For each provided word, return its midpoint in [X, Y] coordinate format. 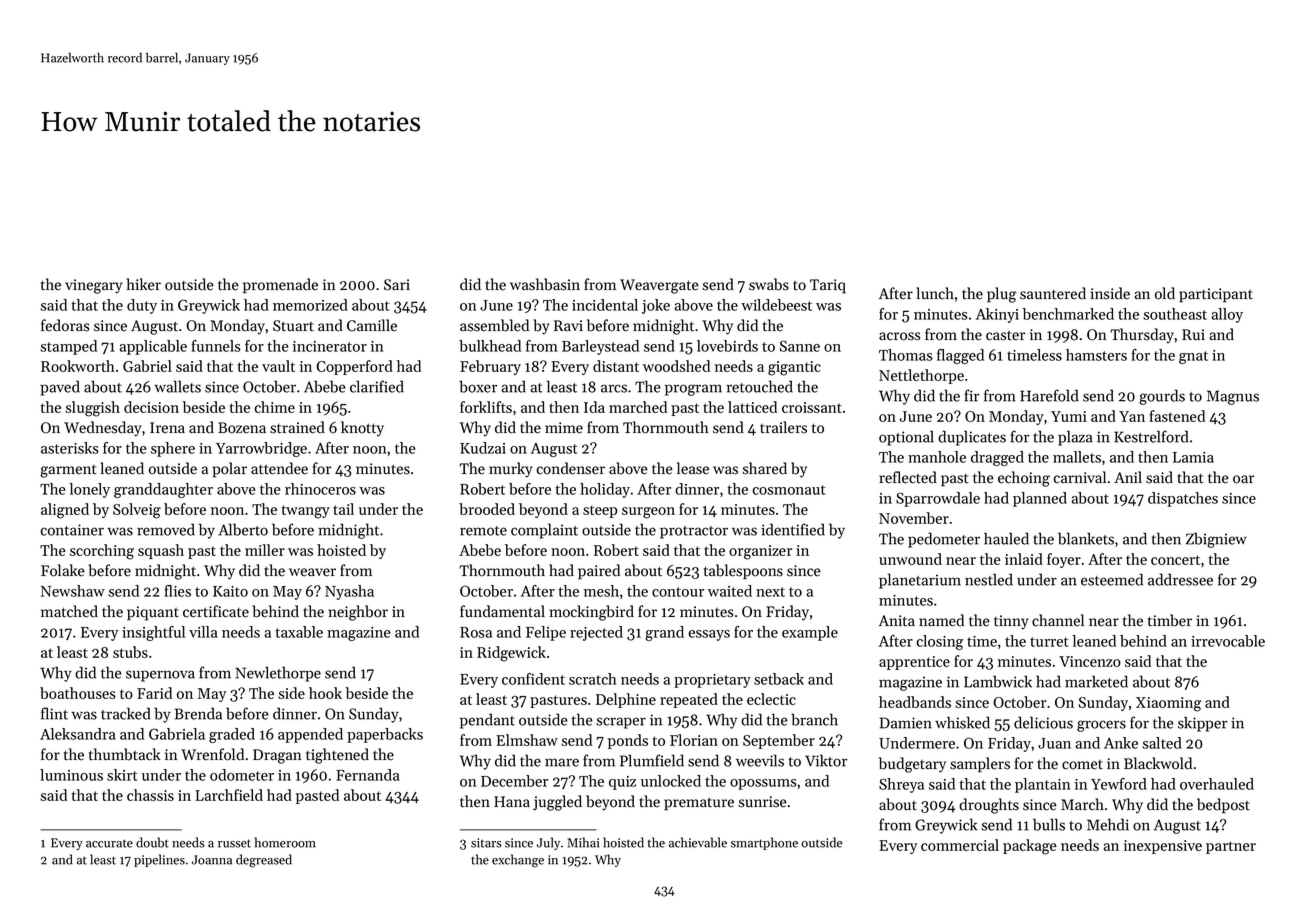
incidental [605, 305]
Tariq [828, 286]
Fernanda [367, 775]
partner [1231, 847]
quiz [622, 783]
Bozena [242, 428]
